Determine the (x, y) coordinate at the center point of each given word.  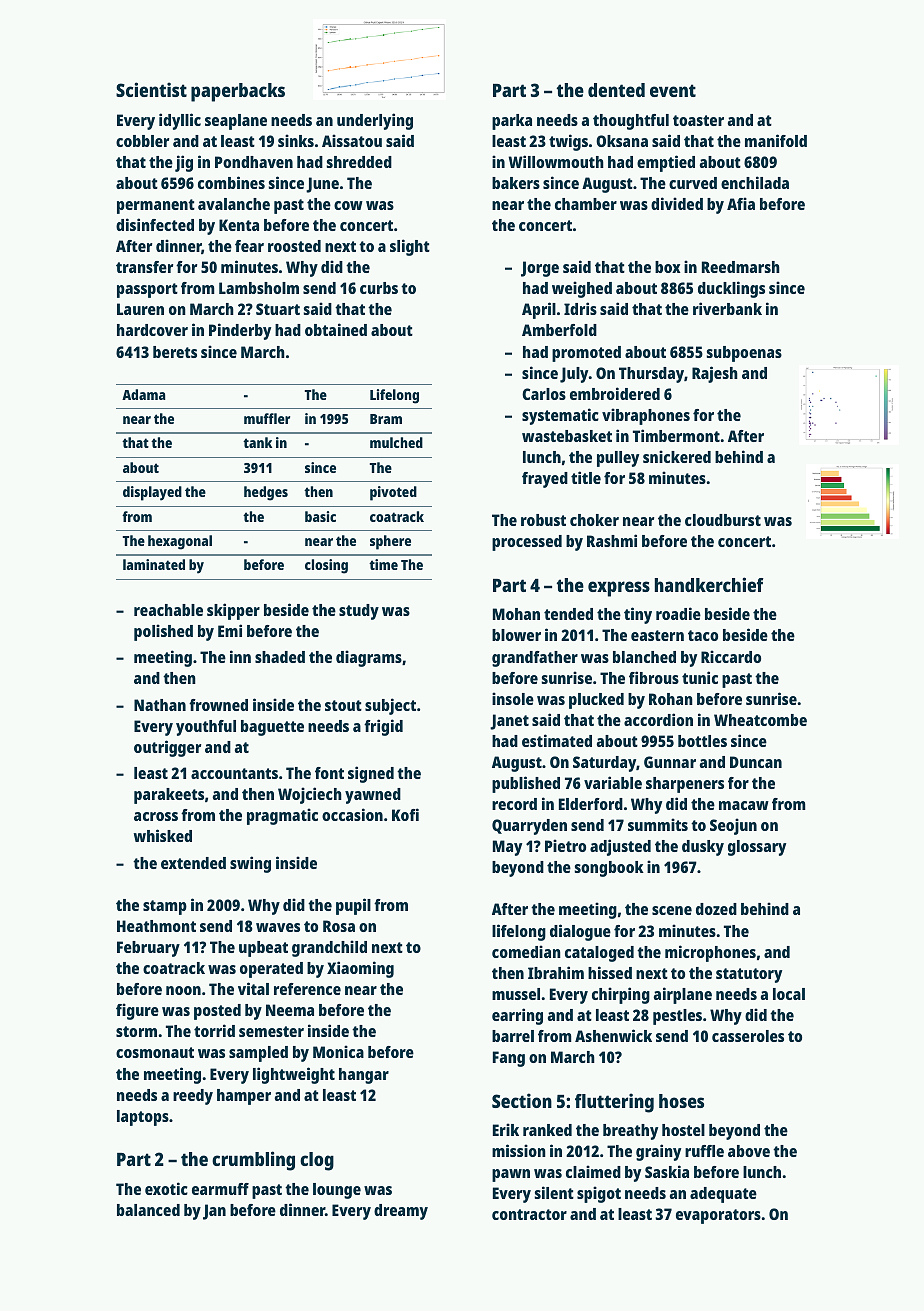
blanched (644, 657)
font (329, 773)
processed (527, 543)
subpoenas (744, 354)
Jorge (540, 269)
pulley (618, 459)
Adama (143, 394)
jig (184, 163)
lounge (337, 1191)
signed (371, 774)
